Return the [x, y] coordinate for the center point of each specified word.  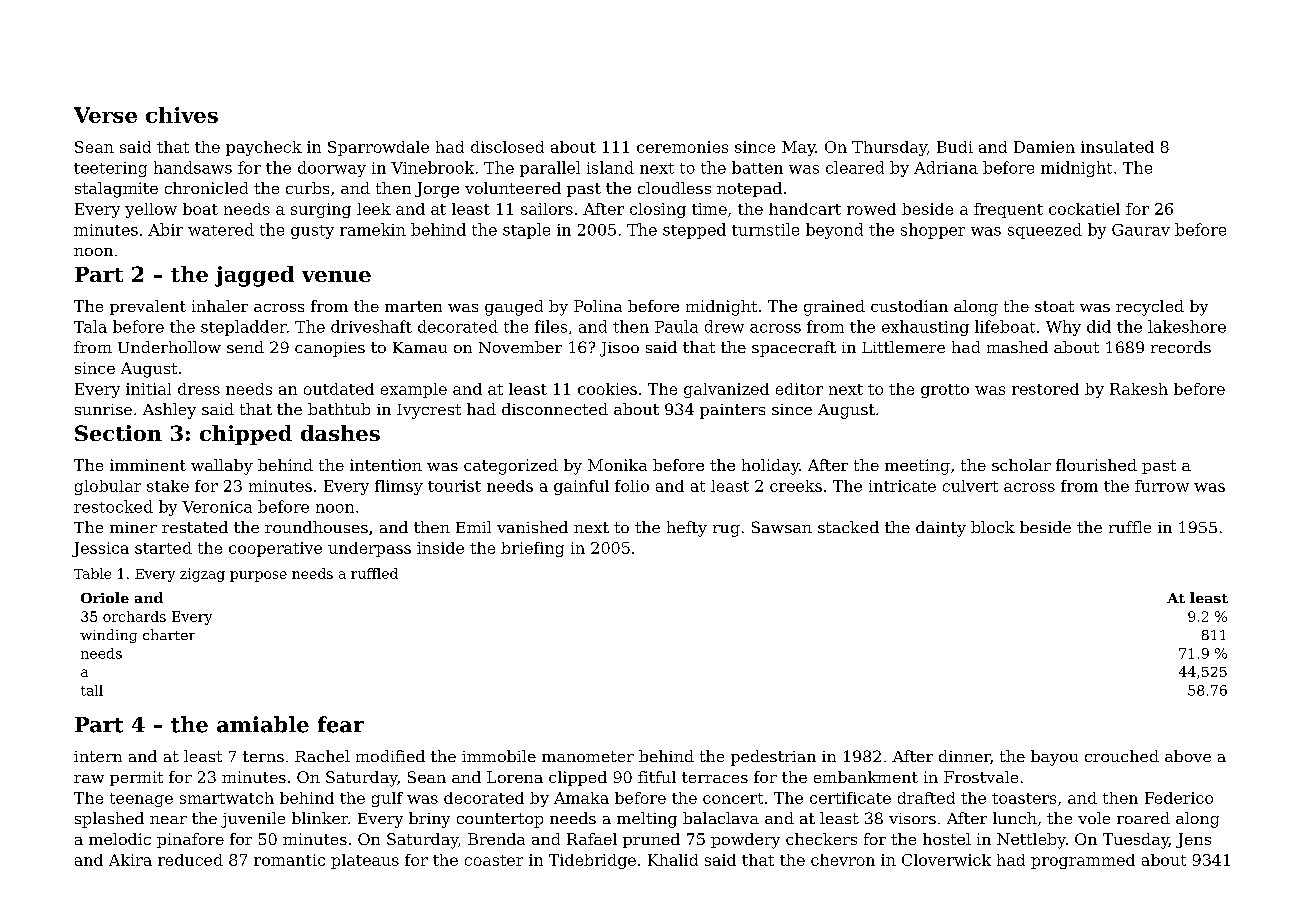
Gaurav [1141, 230]
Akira [130, 860]
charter [169, 634]
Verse [105, 115]
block [993, 527]
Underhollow [169, 347]
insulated [1117, 147]
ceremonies [682, 147]
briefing [532, 549]
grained [834, 308]
